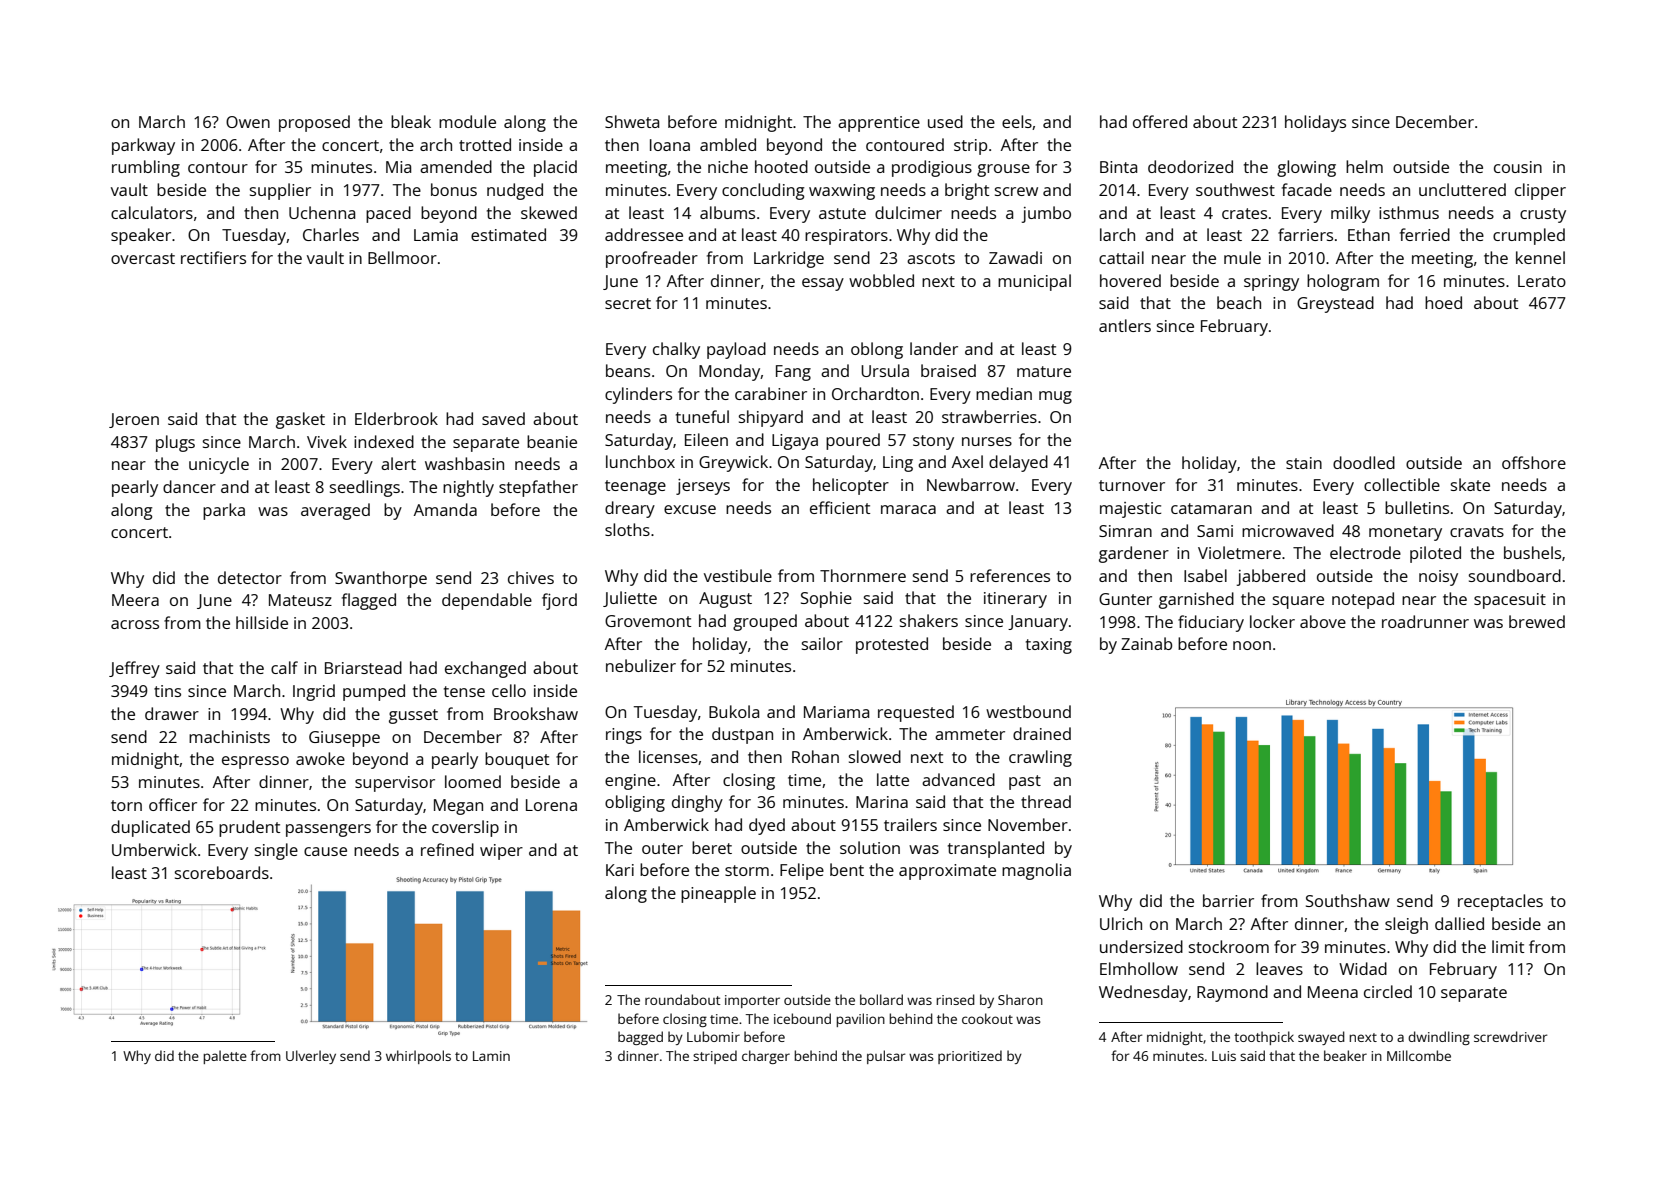 This document has height=1186, width=1677. Describe the element at coordinates (1537, 621) in the document. I see `brewed` at that location.
